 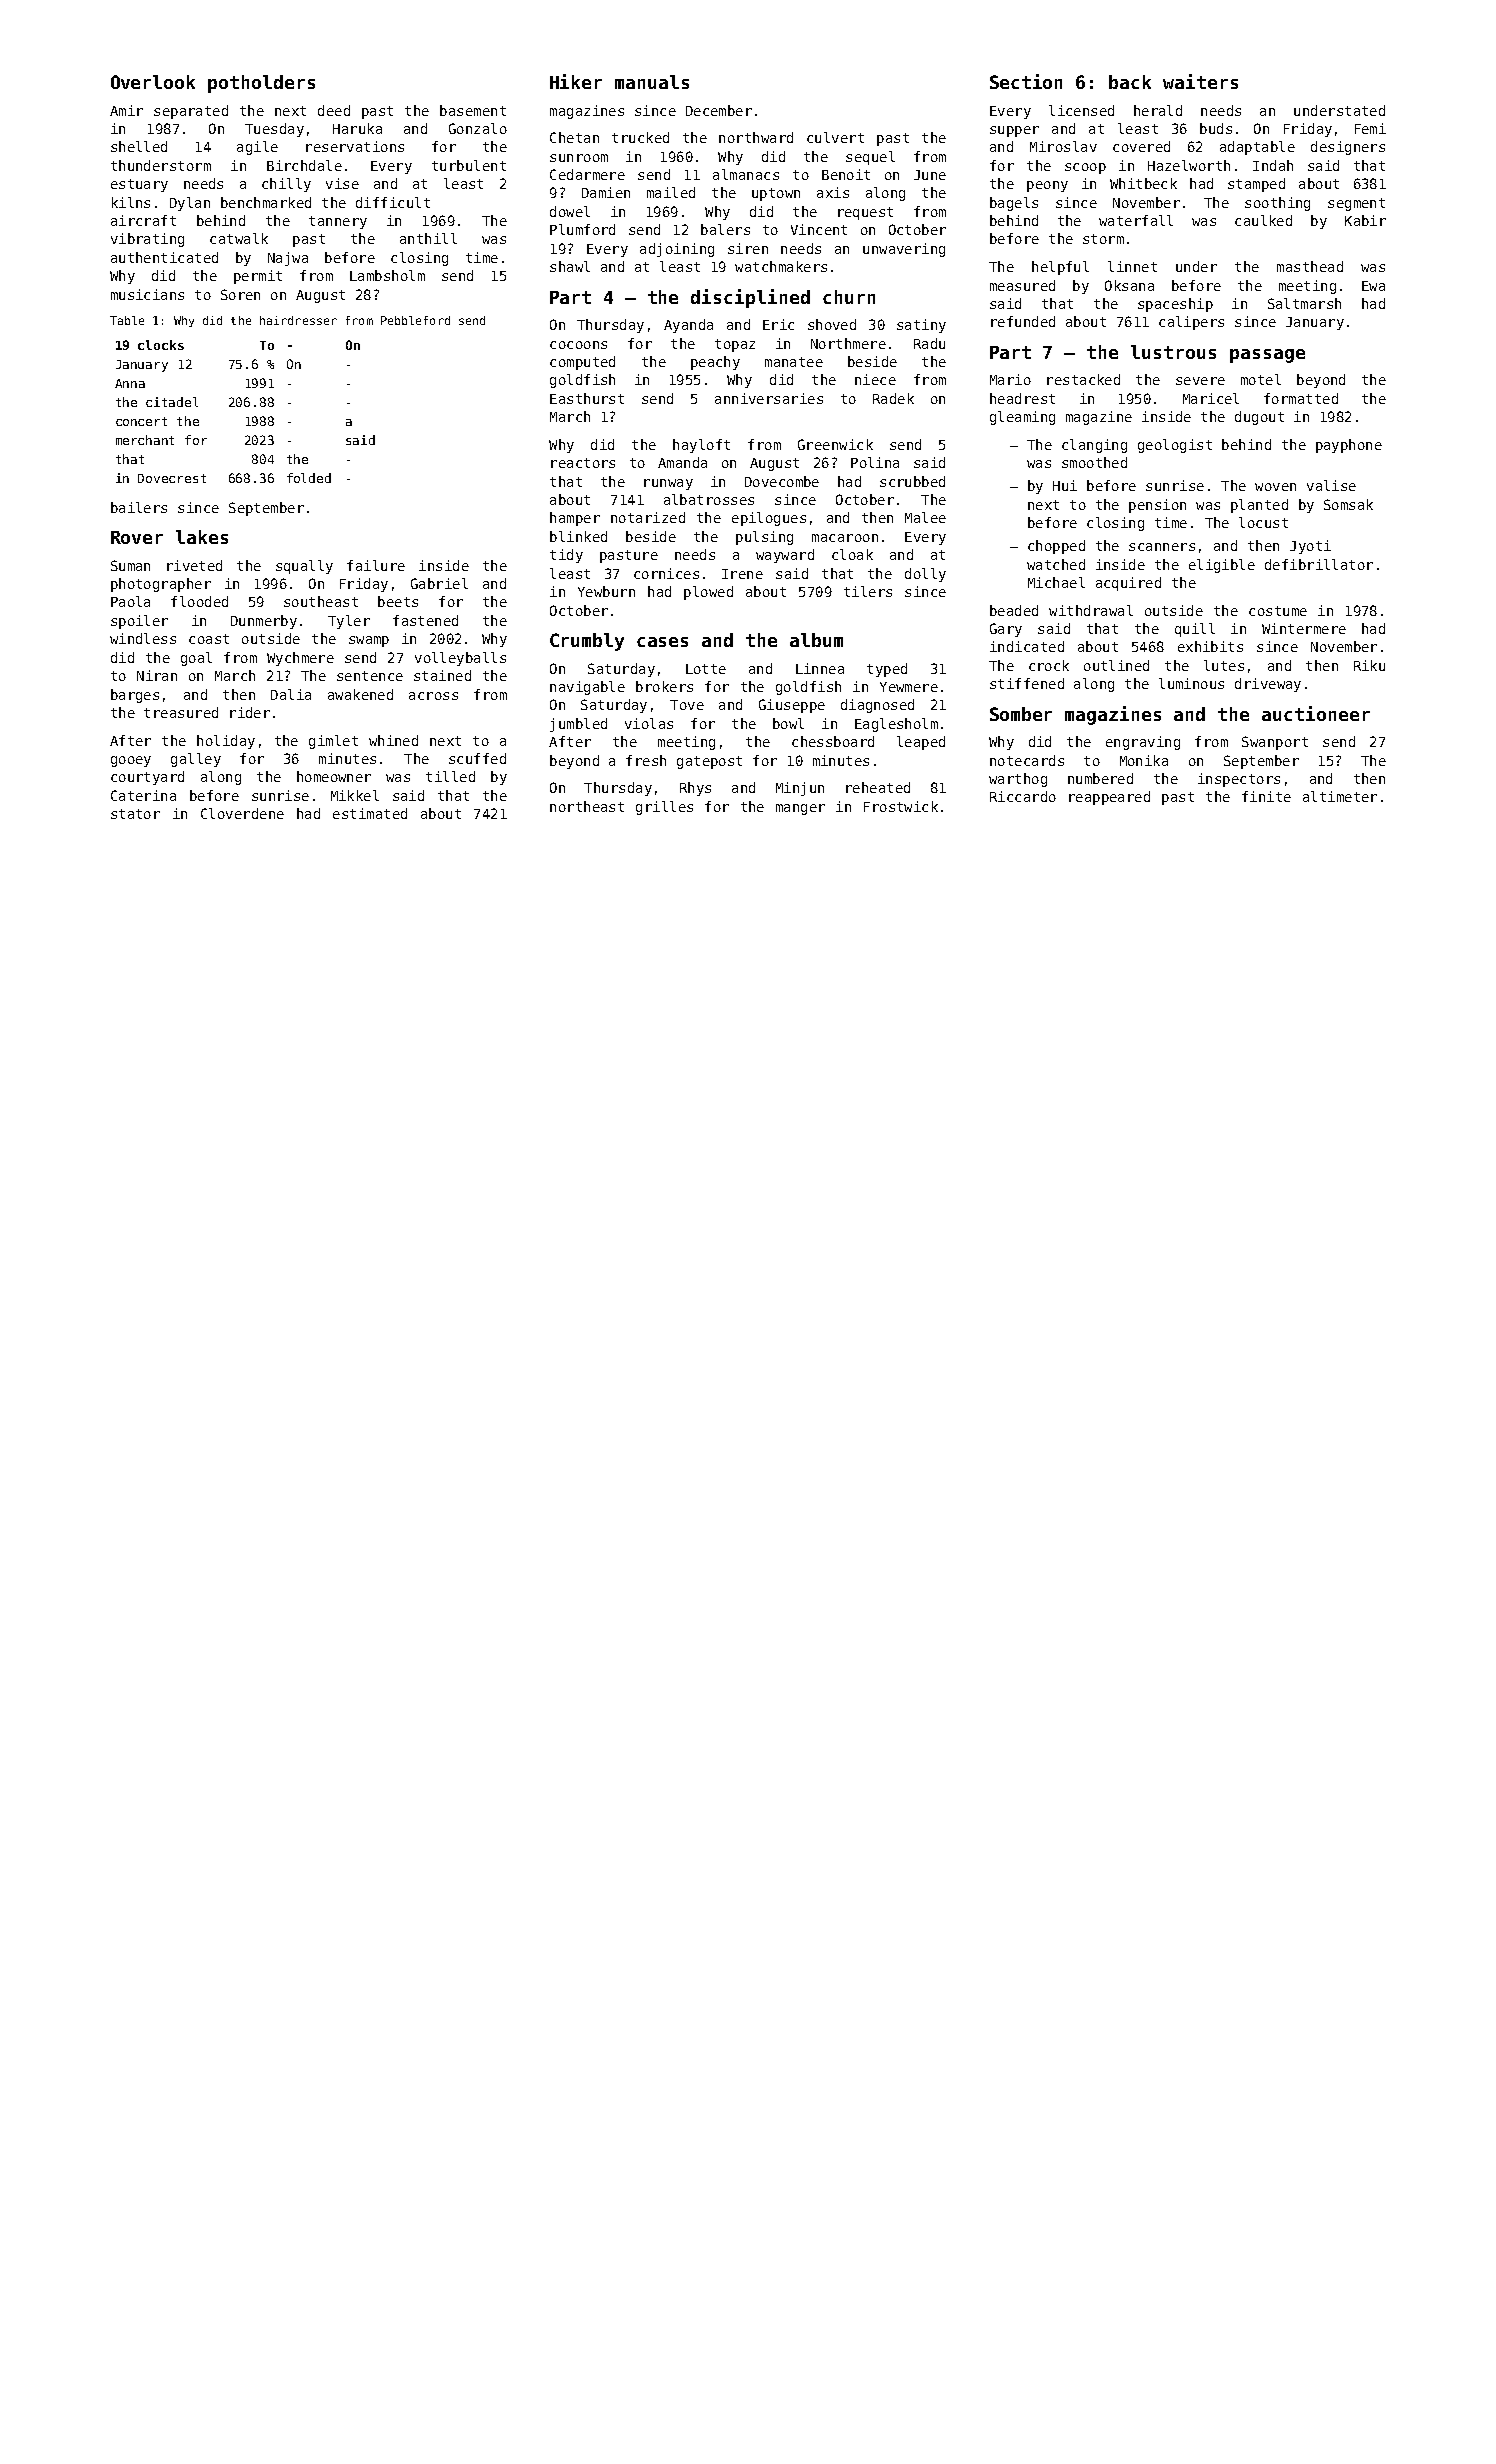 I want to click on Anna, so click(x=130, y=383).
